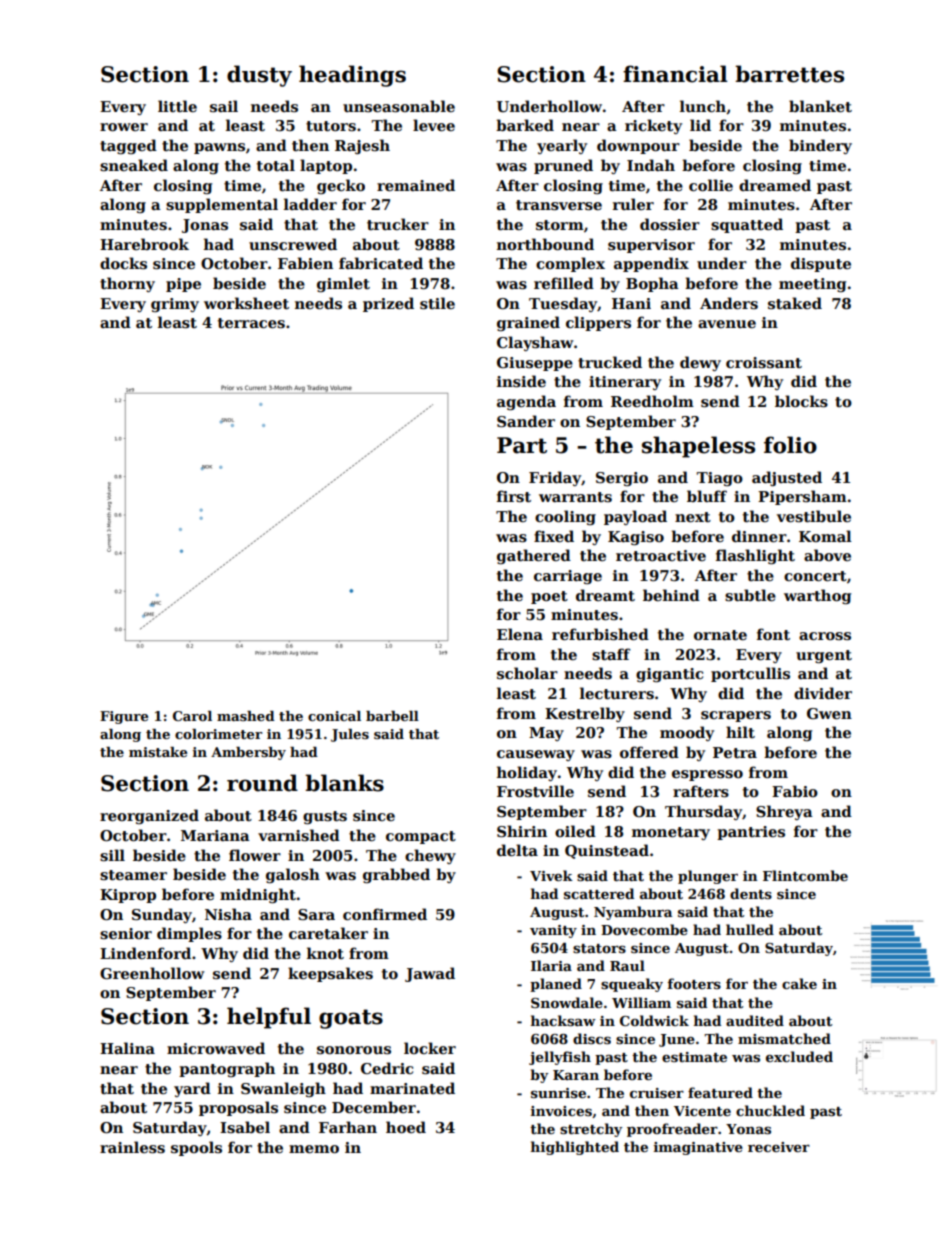  What do you see at coordinates (575, 831) in the page?
I see `oiled` at bounding box center [575, 831].
